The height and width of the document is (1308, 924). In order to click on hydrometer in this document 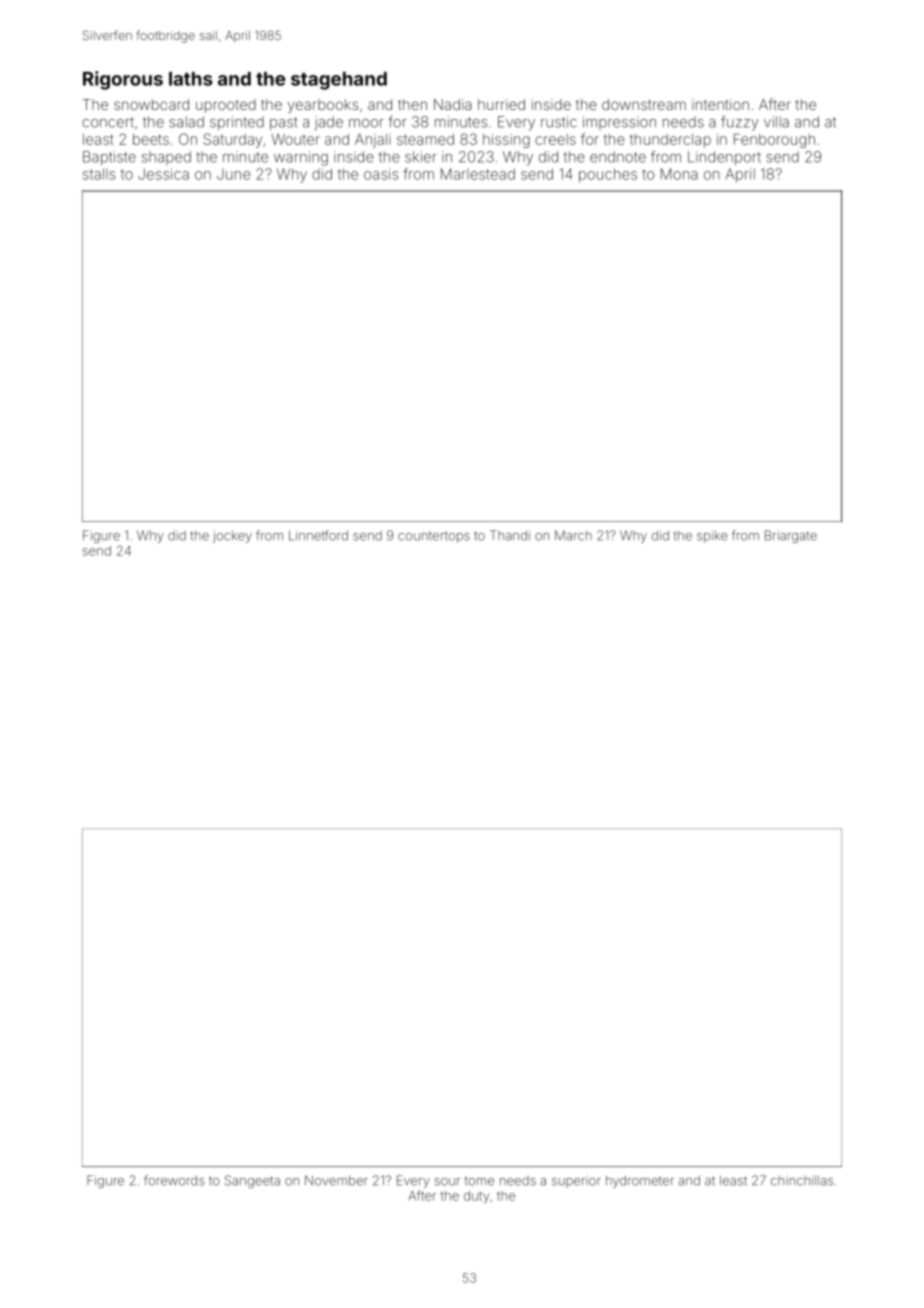, I will do `click(640, 1181)`.
